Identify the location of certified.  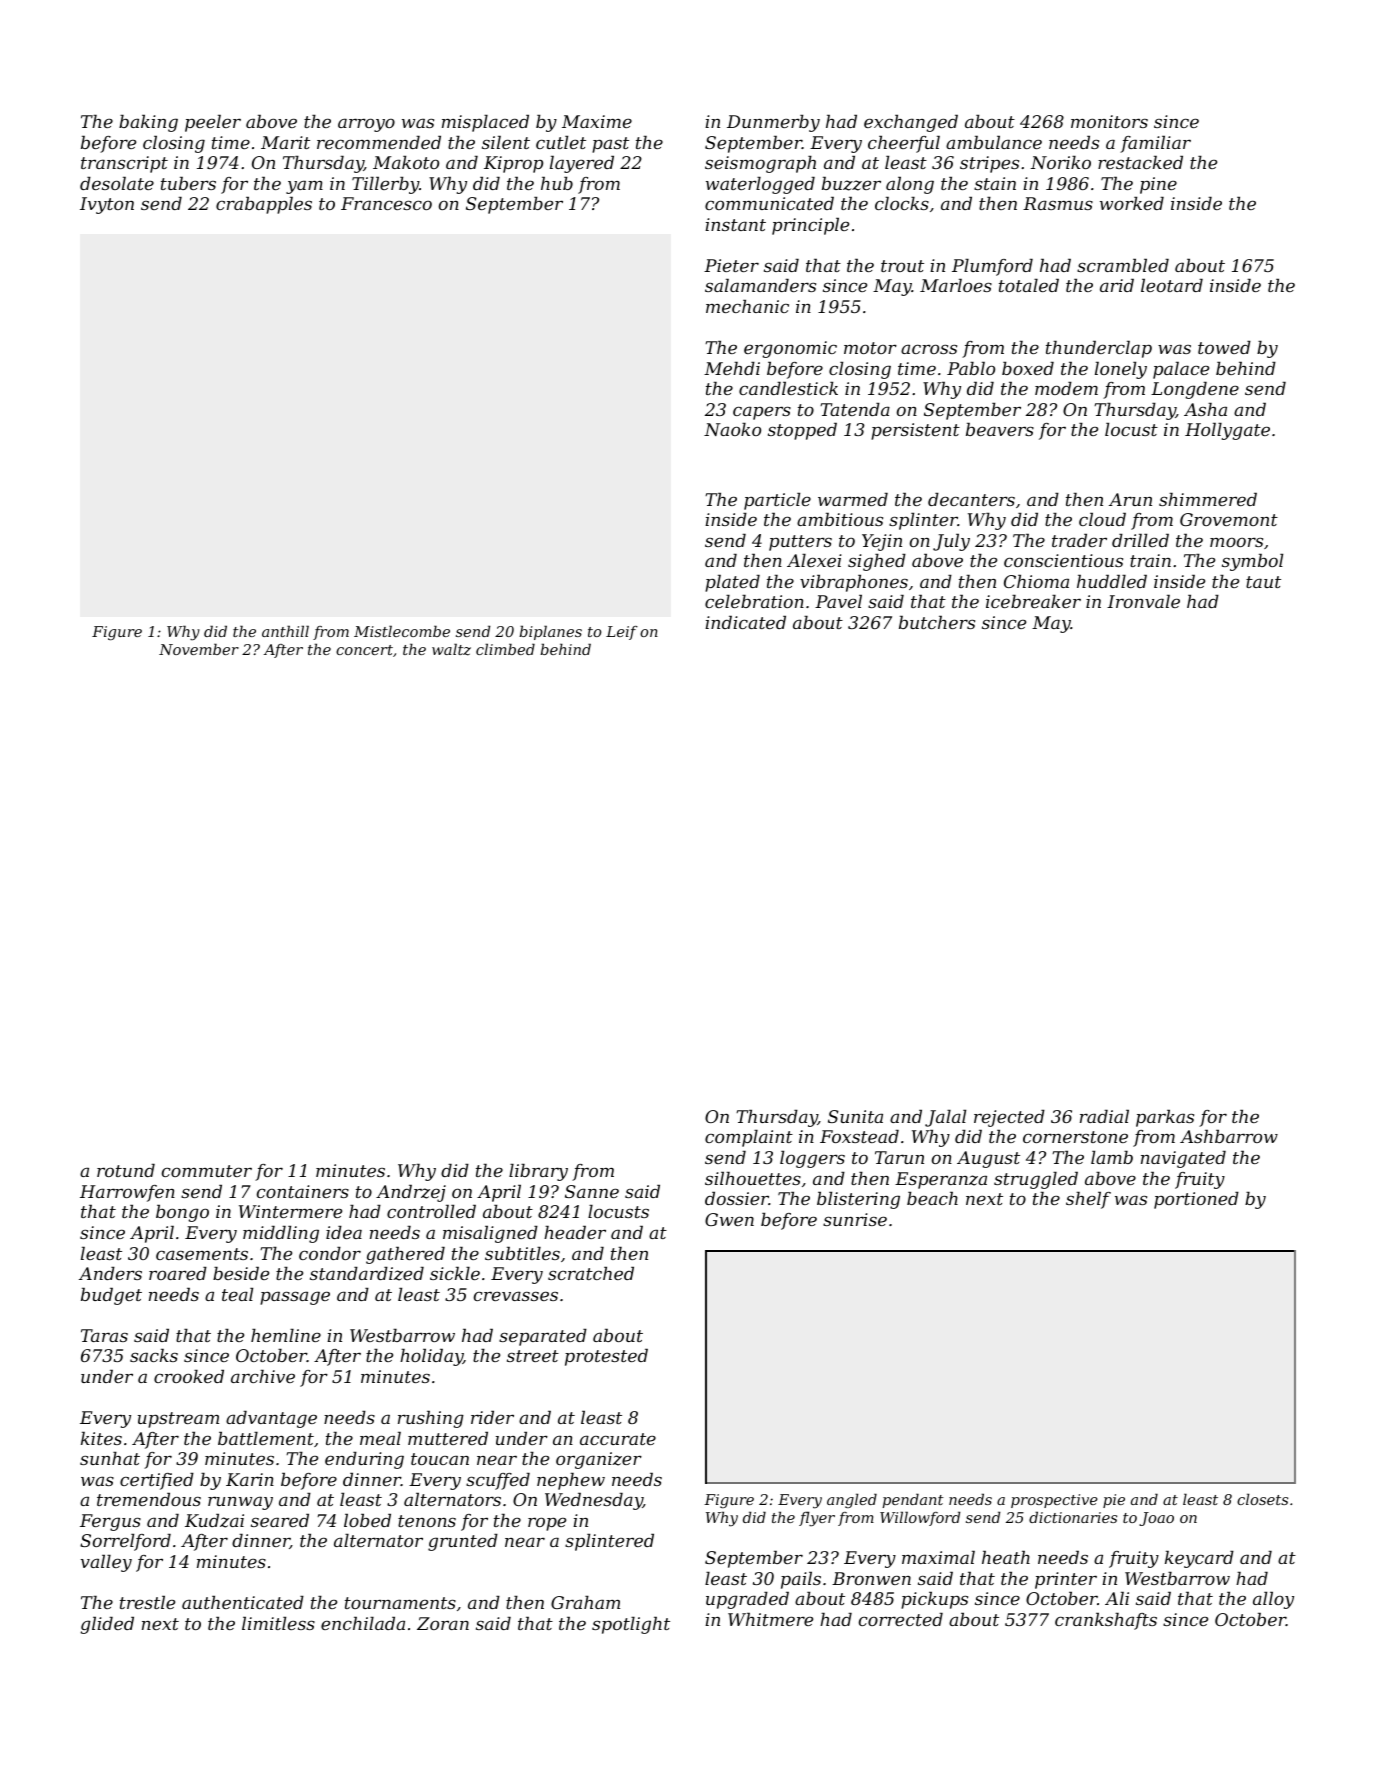
(157, 1481).
